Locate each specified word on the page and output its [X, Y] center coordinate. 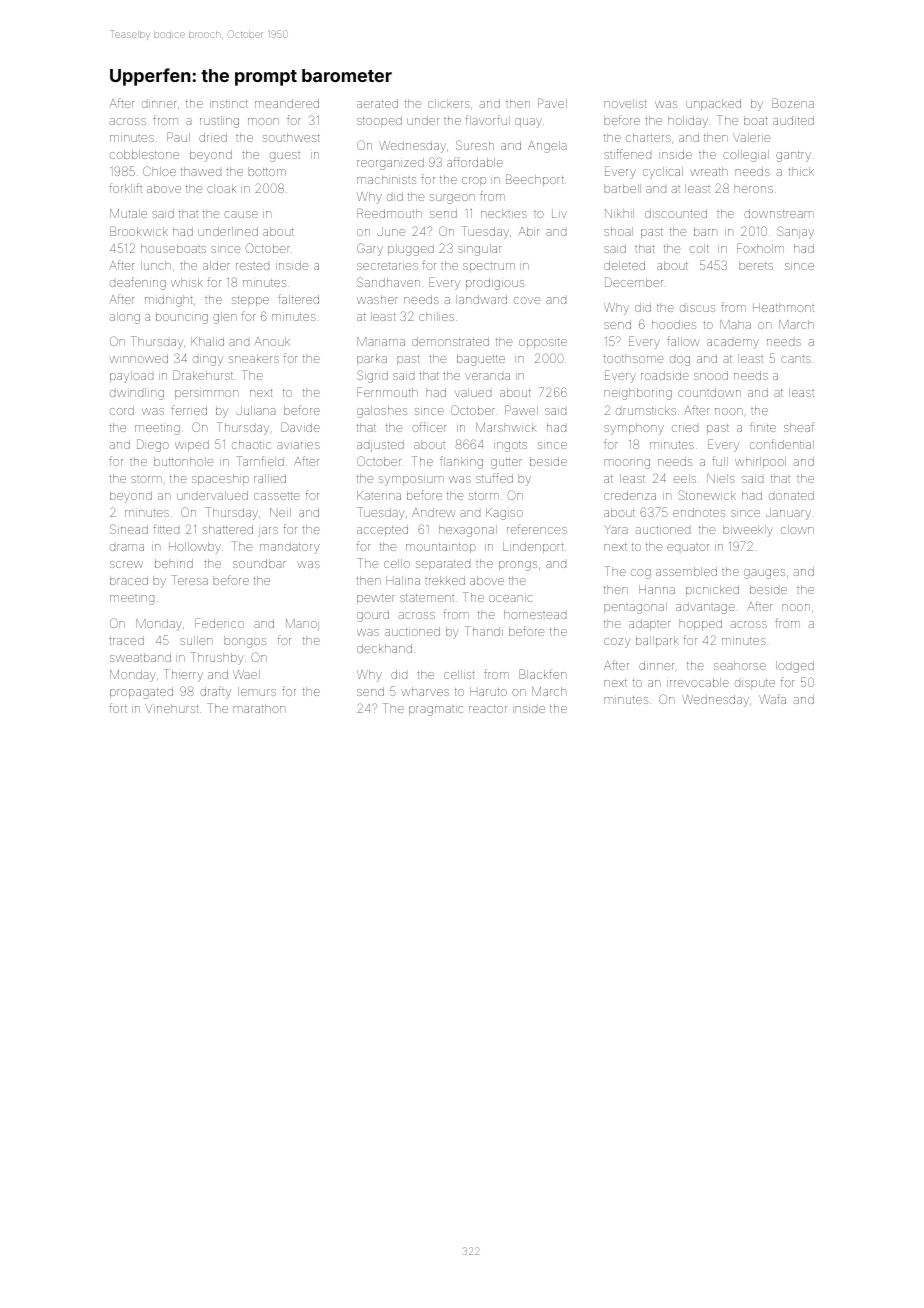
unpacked [713, 104]
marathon [259, 708]
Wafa [772, 699]
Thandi [484, 631]
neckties [504, 213]
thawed [201, 171]
